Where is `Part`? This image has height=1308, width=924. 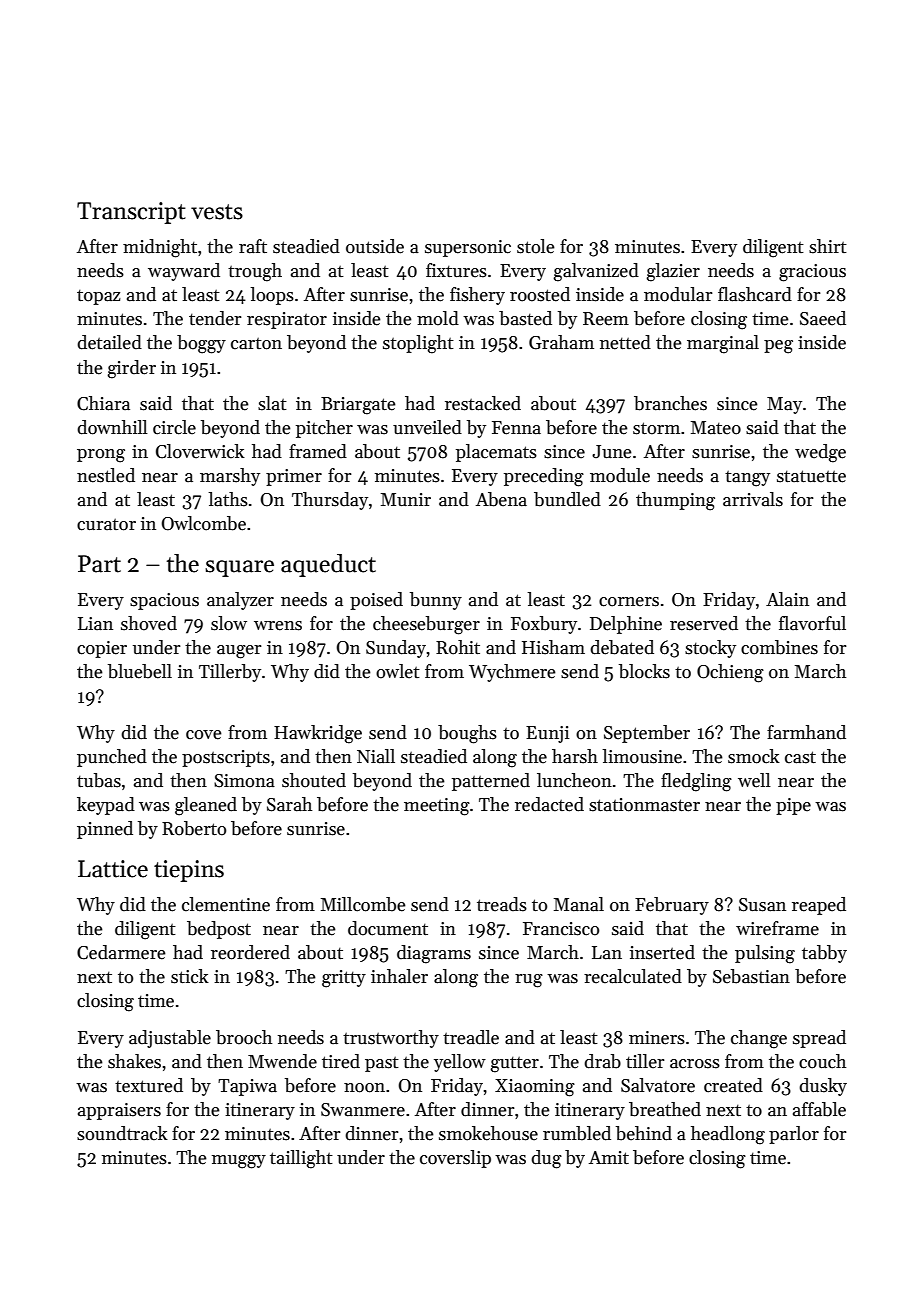 Part is located at coordinates (99, 564).
